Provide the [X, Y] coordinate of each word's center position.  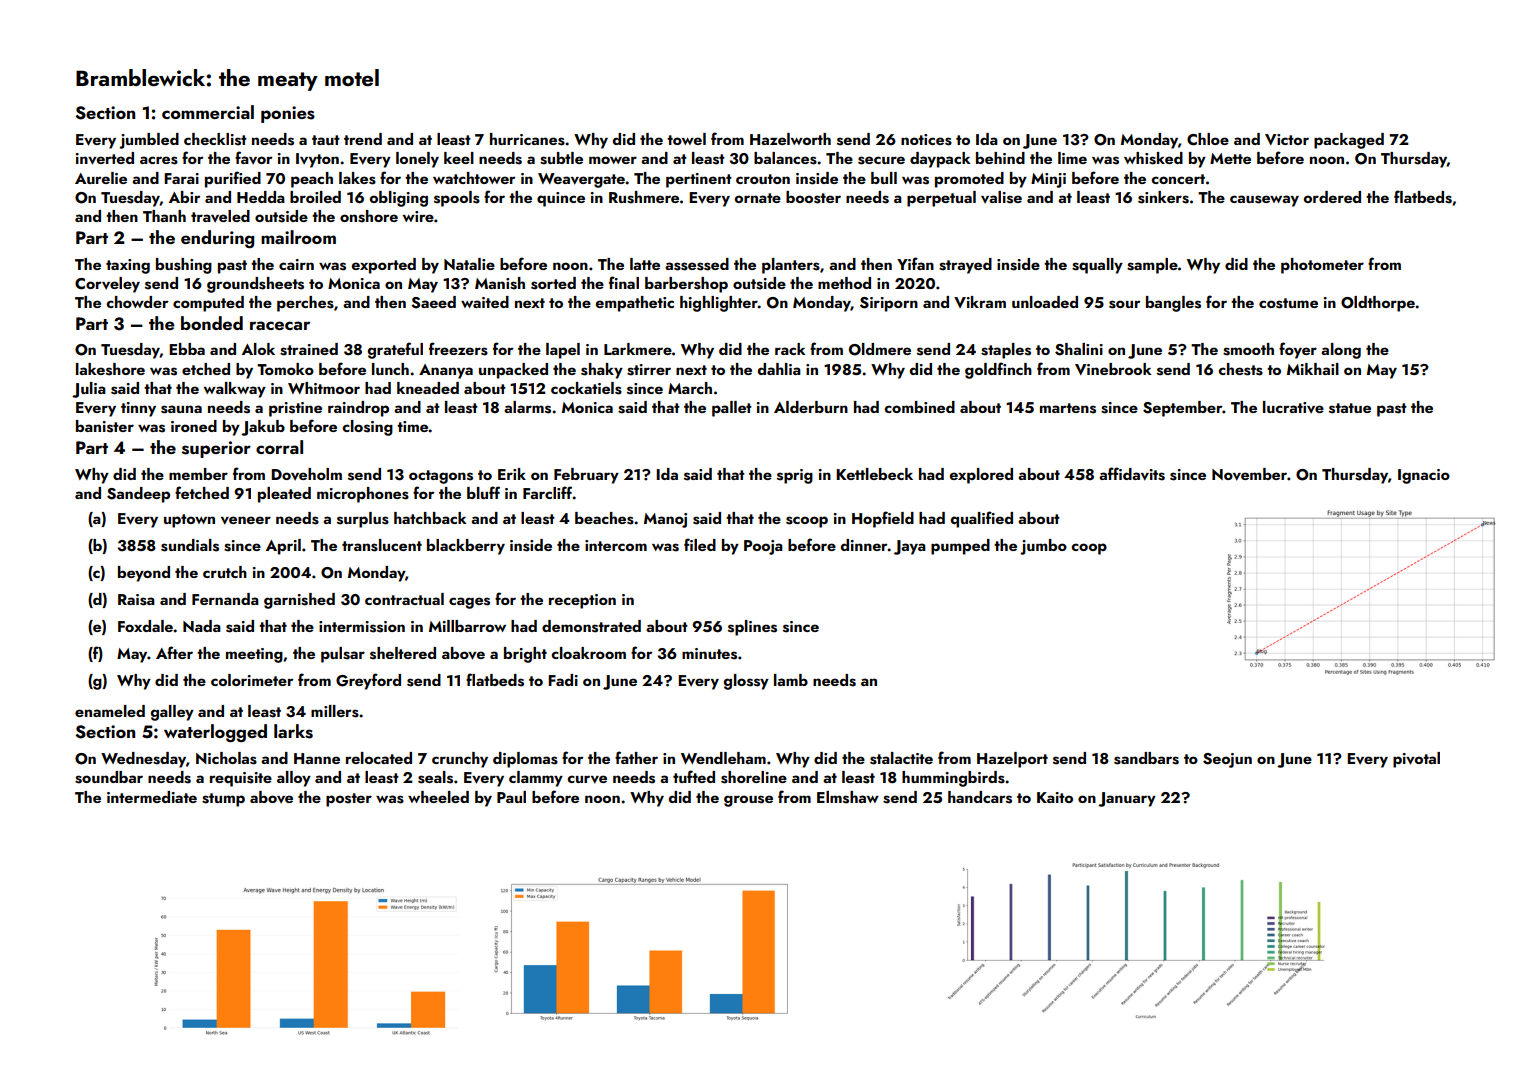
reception [582, 601]
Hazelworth [790, 139]
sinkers [1163, 197]
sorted [553, 283]
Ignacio [1424, 476]
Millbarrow [467, 626]
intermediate [152, 797]
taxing [128, 266]
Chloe [1208, 139]
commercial [208, 112]
